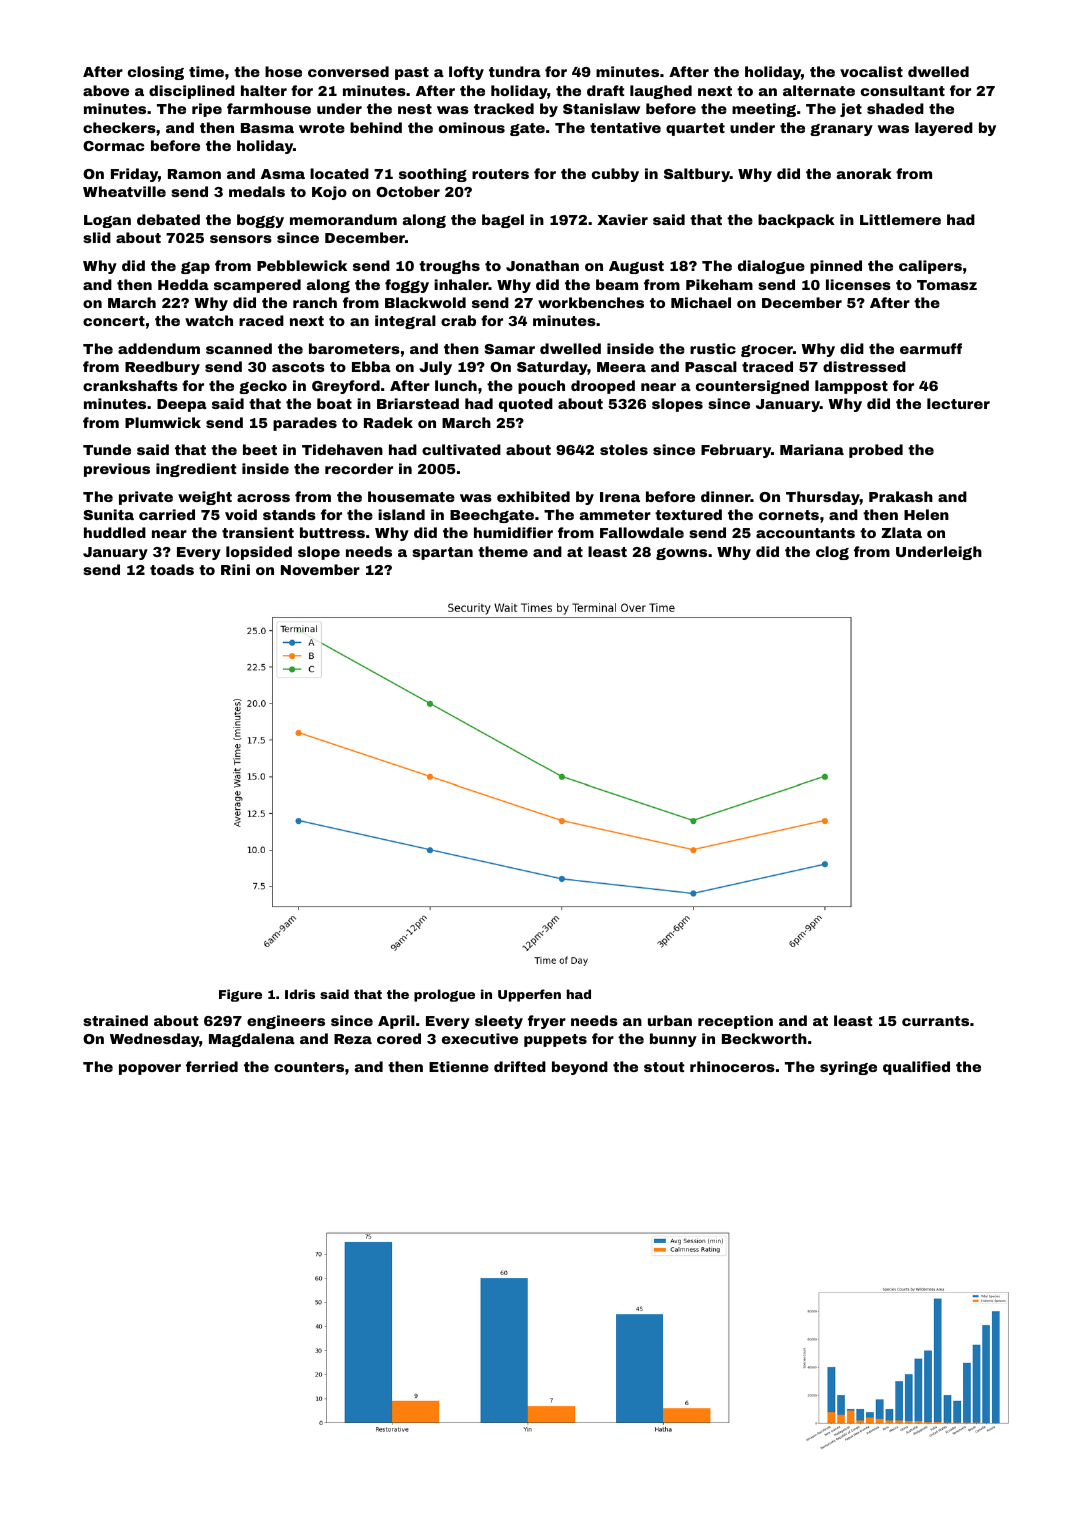  I want to click on calipers, so click(930, 267).
